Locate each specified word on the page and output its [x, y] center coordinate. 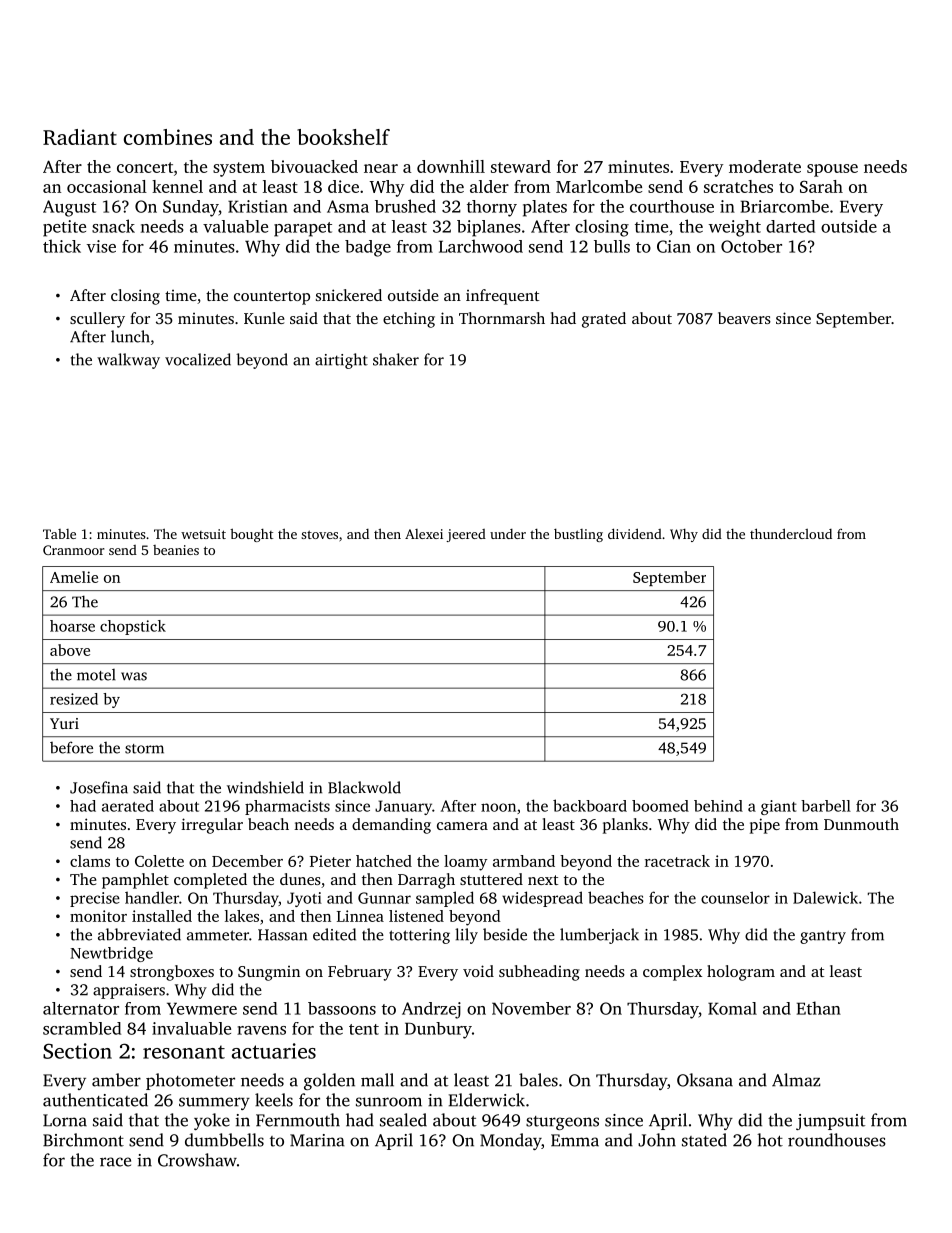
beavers [744, 318]
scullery [97, 320]
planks [625, 826]
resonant [184, 1052]
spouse [832, 170]
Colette [159, 861]
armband [524, 861]
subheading [539, 973]
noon [498, 807]
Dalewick [825, 897]
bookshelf [343, 137]
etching [409, 320]
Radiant [80, 137]
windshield [265, 787]
